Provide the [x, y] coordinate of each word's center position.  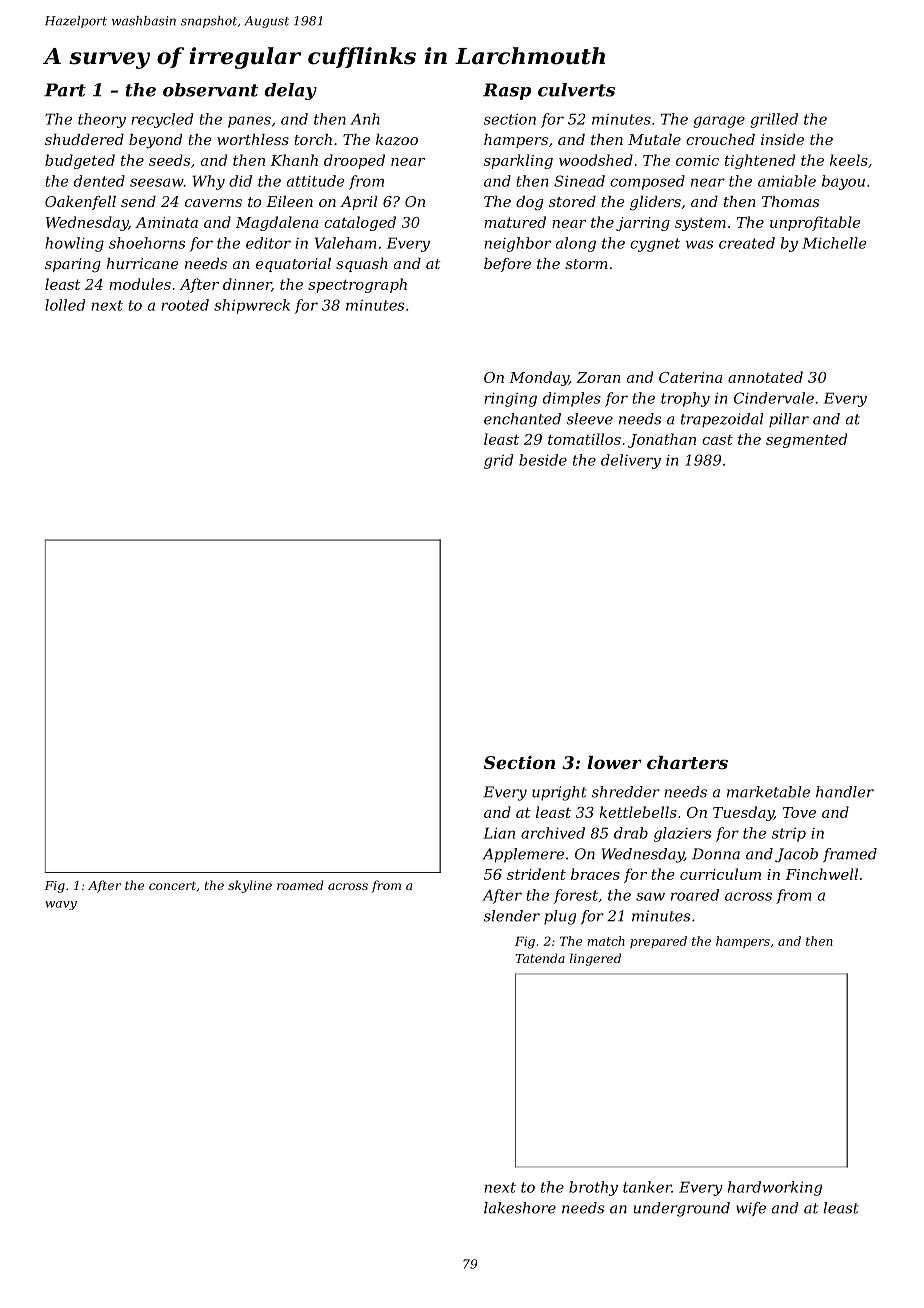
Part [65, 90]
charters [687, 762]
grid [498, 461]
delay [290, 91]
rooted [185, 305]
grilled [774, 120]
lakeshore [520, 1208]
